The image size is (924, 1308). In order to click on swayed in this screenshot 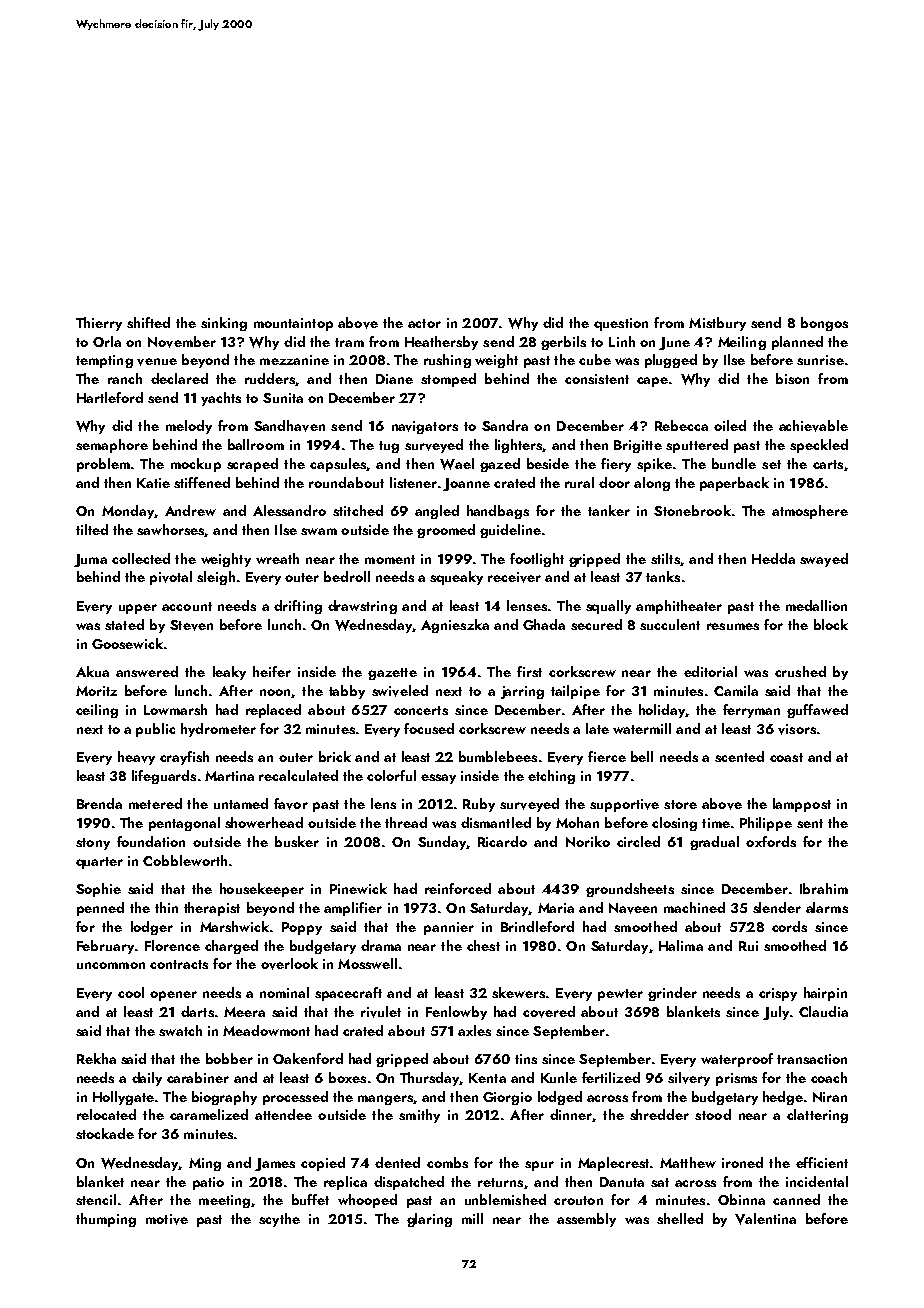, I will do `click(824, 560)`.
